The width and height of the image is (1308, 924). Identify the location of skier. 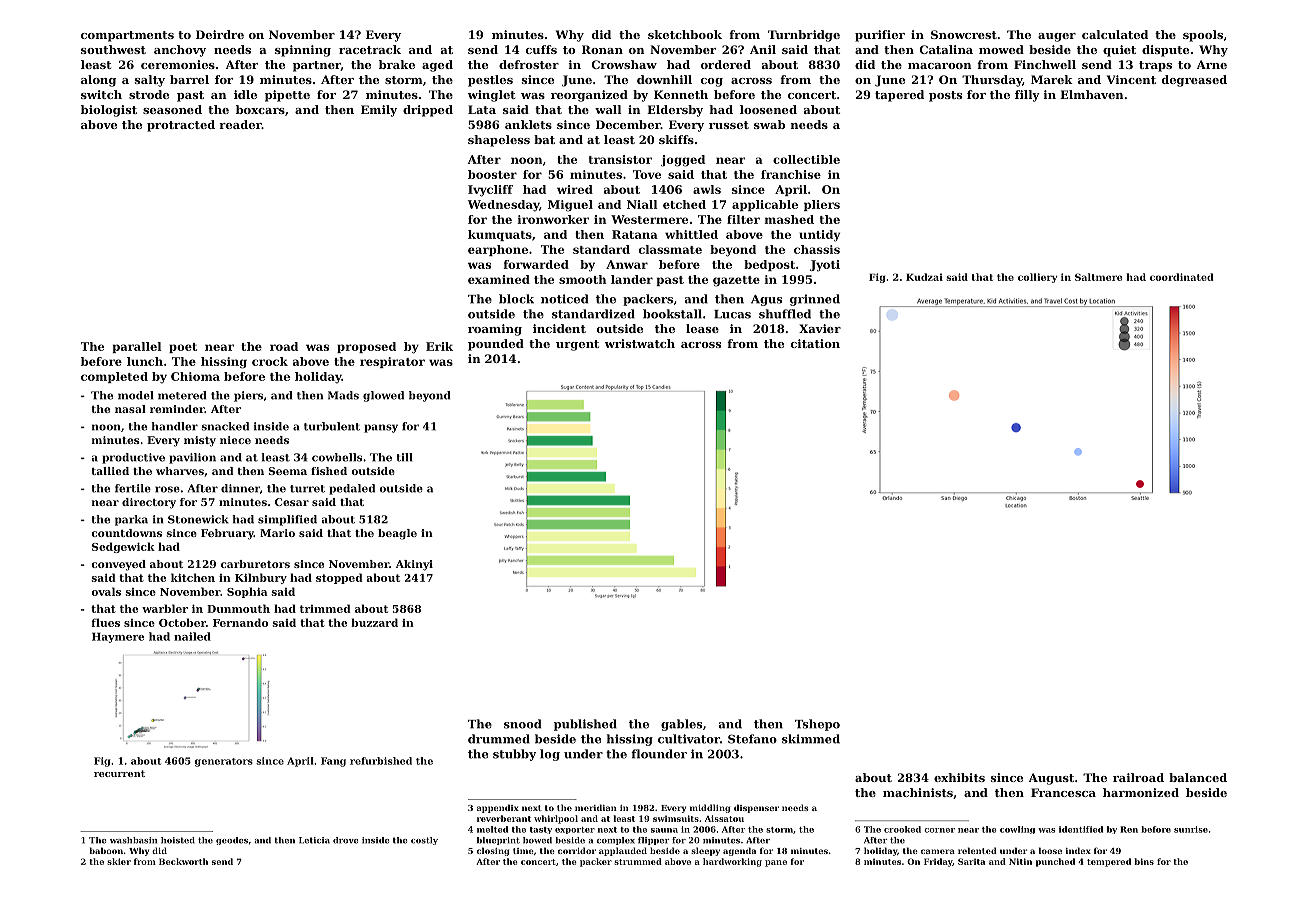
(119, 861).
